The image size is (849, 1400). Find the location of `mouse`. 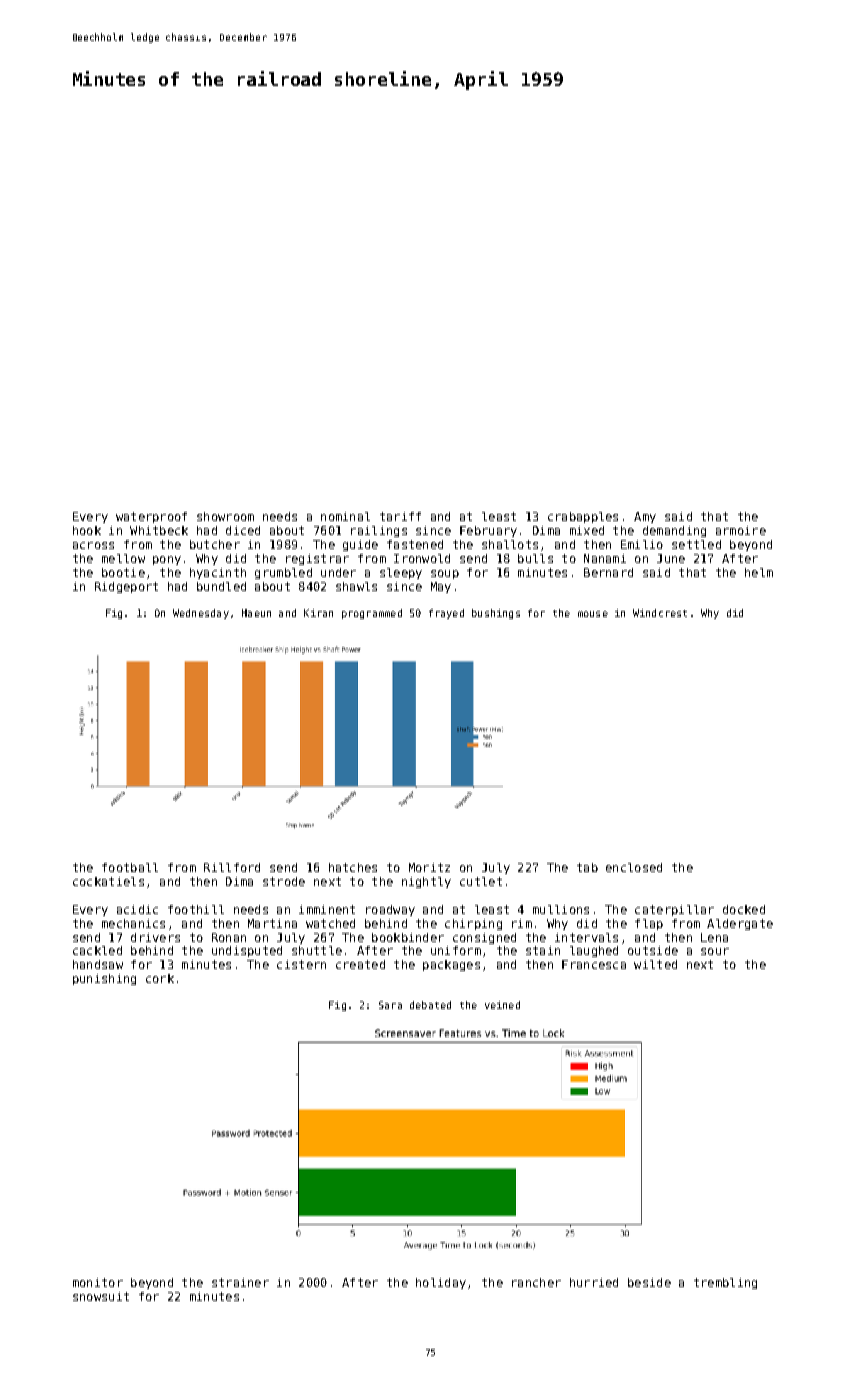

mouse is located at coordinates (593, 614).
